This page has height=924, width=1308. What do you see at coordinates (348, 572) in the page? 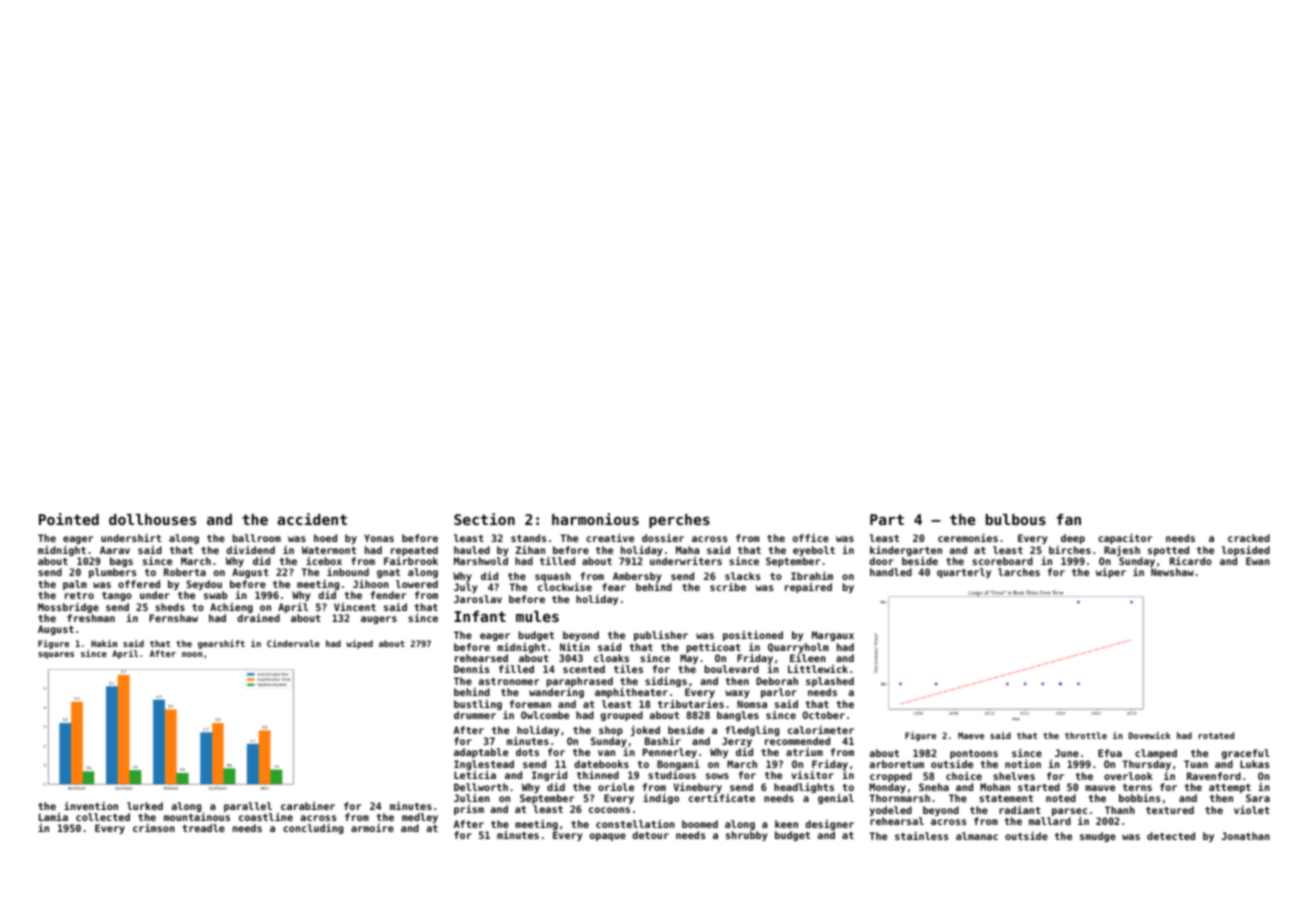
I see `inbound` at bounding box center [348, 572].
